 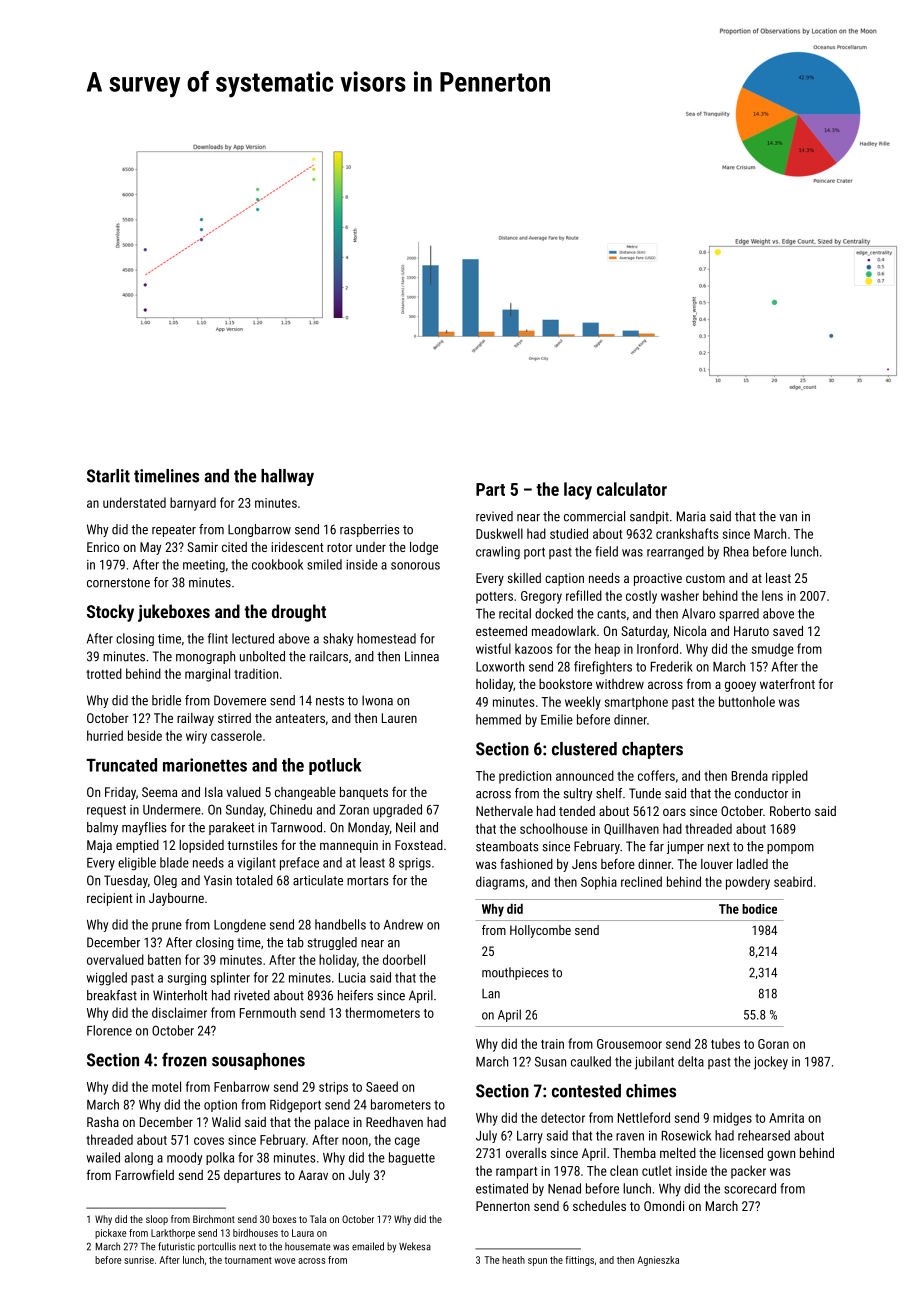 I want to click on Maria, so click(x=691, y=516).
